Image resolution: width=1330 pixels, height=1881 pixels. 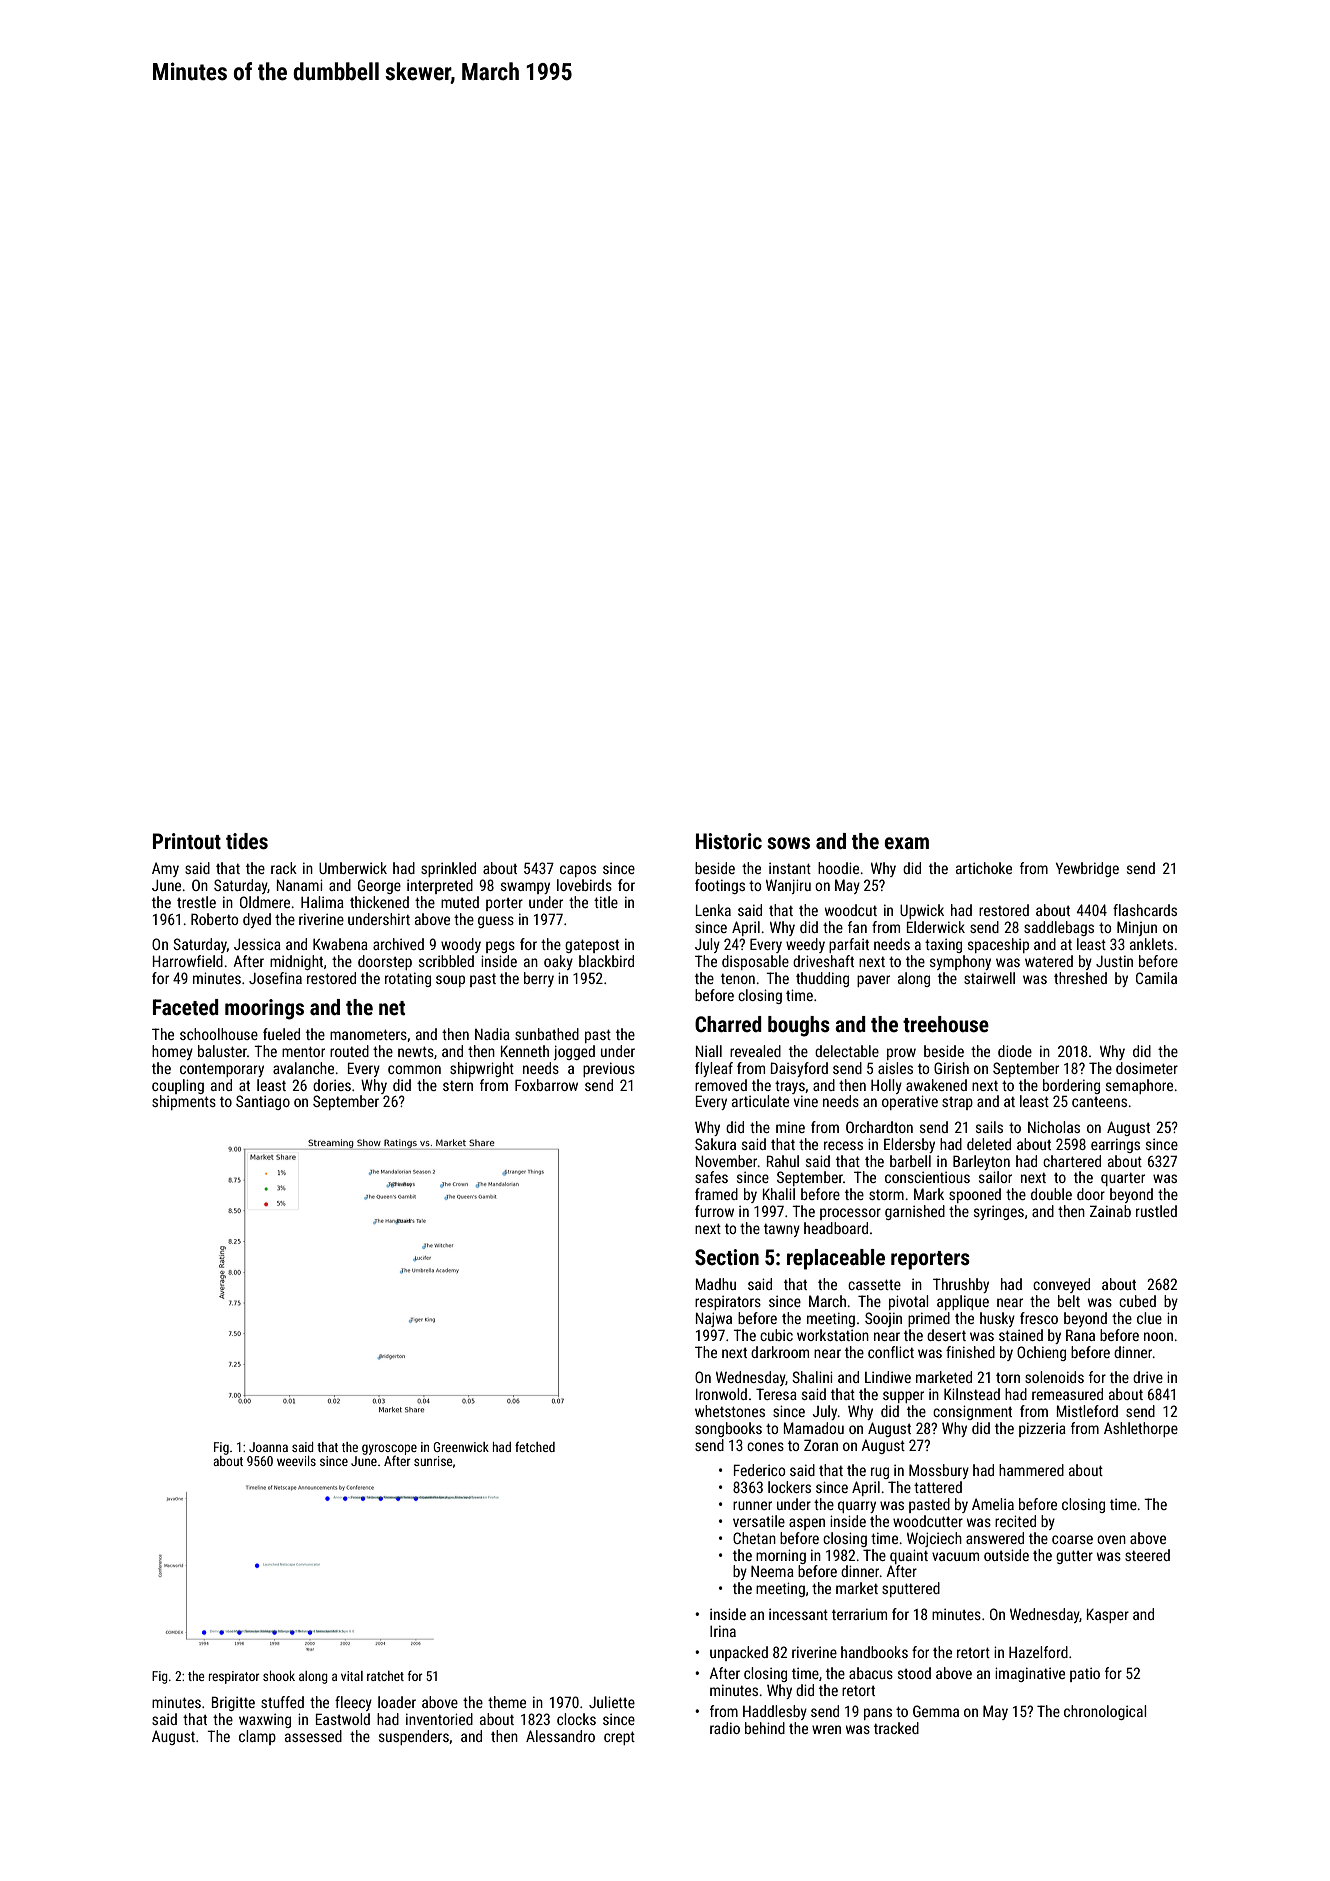 I want to click on Alessandro, so click(x=560, y=1736).
